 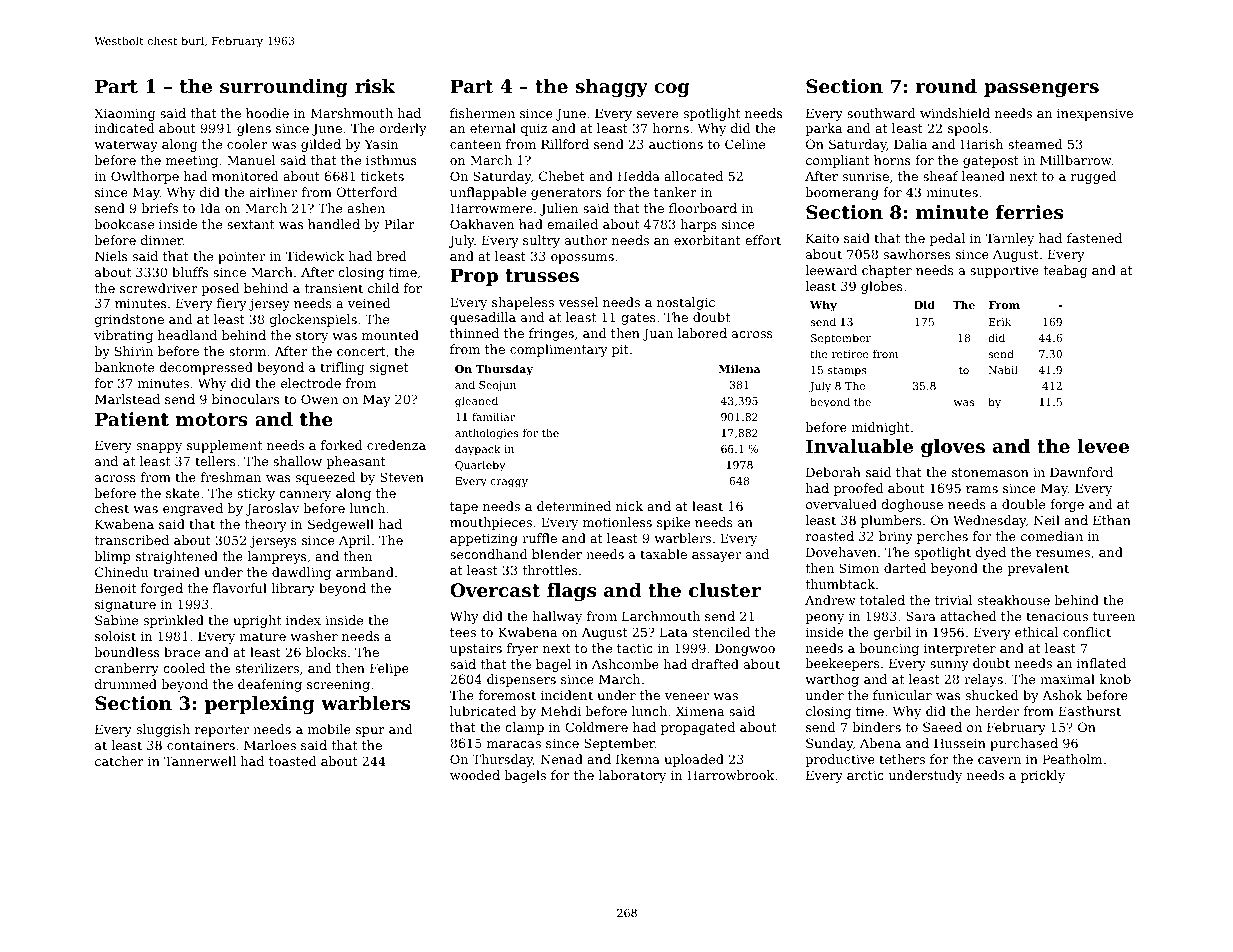 What do you see at coordinates (119, 761) in the screenshot?
I see `catcher` at bounding box center [119, 761].
